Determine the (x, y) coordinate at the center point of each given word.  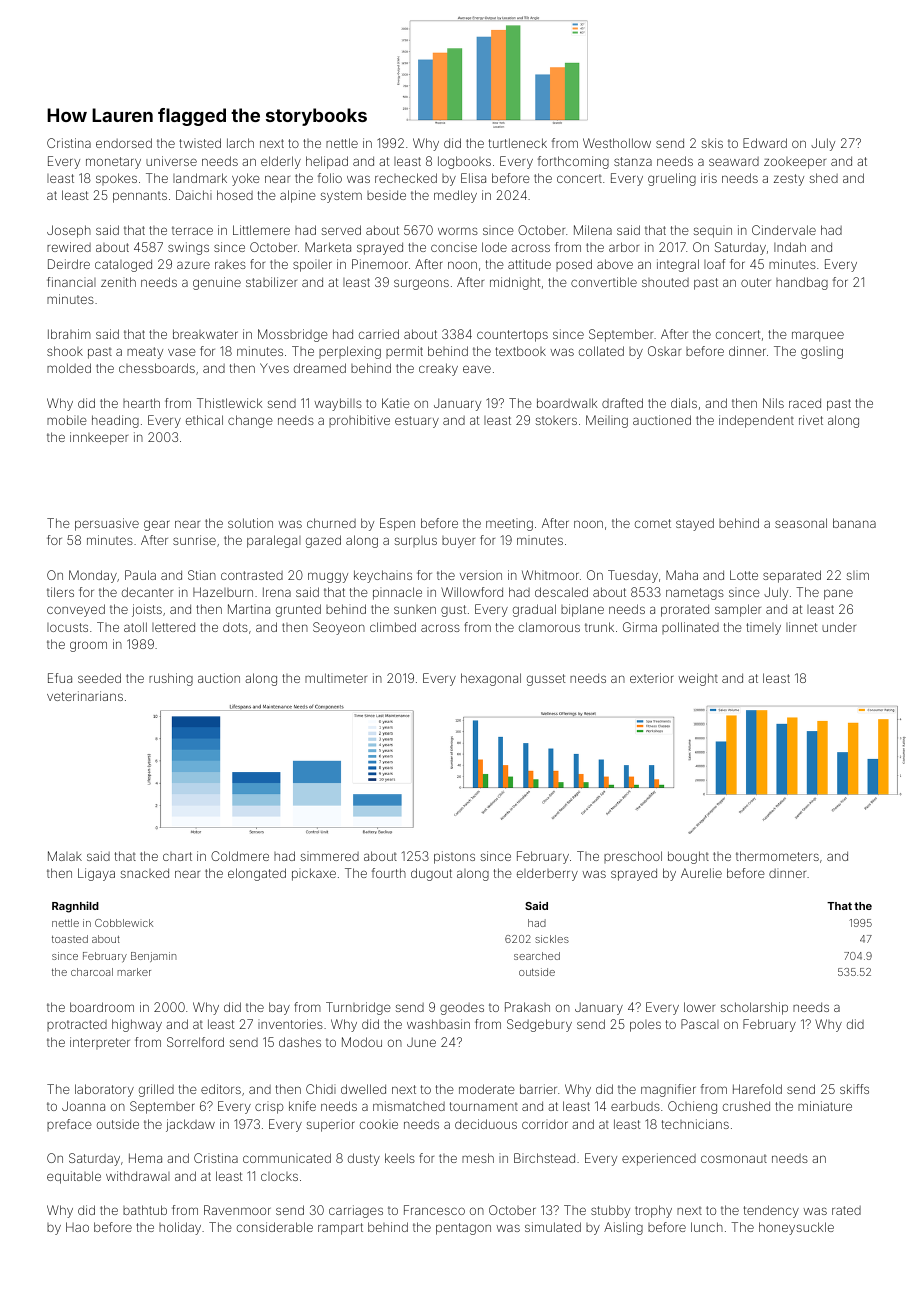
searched (537, 956)
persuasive (107, 524)
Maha (682, 575)
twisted (200, 143)
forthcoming (573, 162)
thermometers (777, 856)
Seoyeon (339, 628)
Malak (65, 856)
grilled (156, 1090)
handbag (802, 283)
